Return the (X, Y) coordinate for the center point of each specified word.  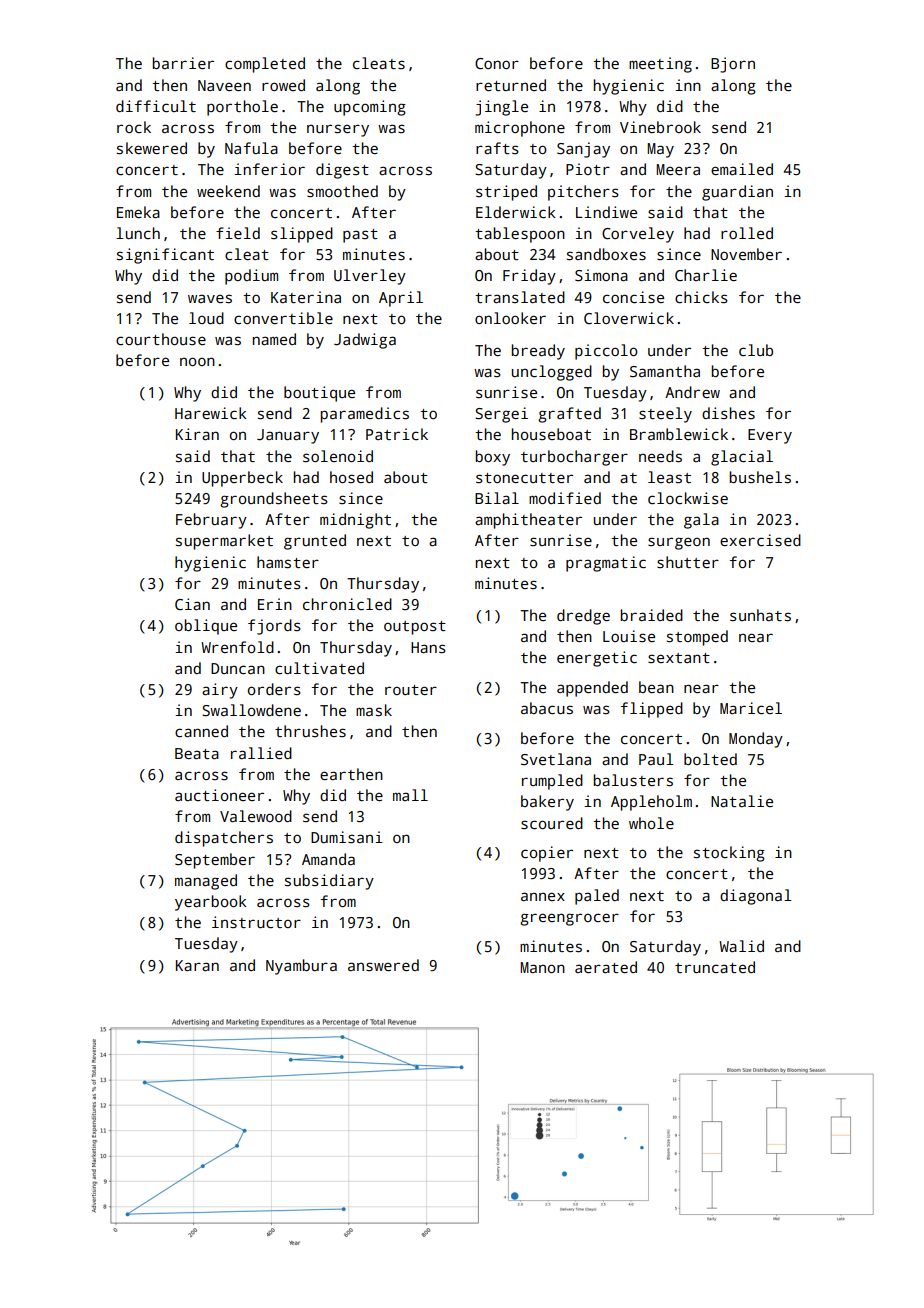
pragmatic (606, 564)
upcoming (370, 108)
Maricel (751, 708)
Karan (197, 965)
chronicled (347, 604)
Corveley (638, 235)
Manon (542, 967)
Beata (197, 753)
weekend (228, 191)
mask (374, 710)
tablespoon (520, 235)
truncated (715, 967)
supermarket (224, 542)
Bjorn (733, 65)
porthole (242, 108)
